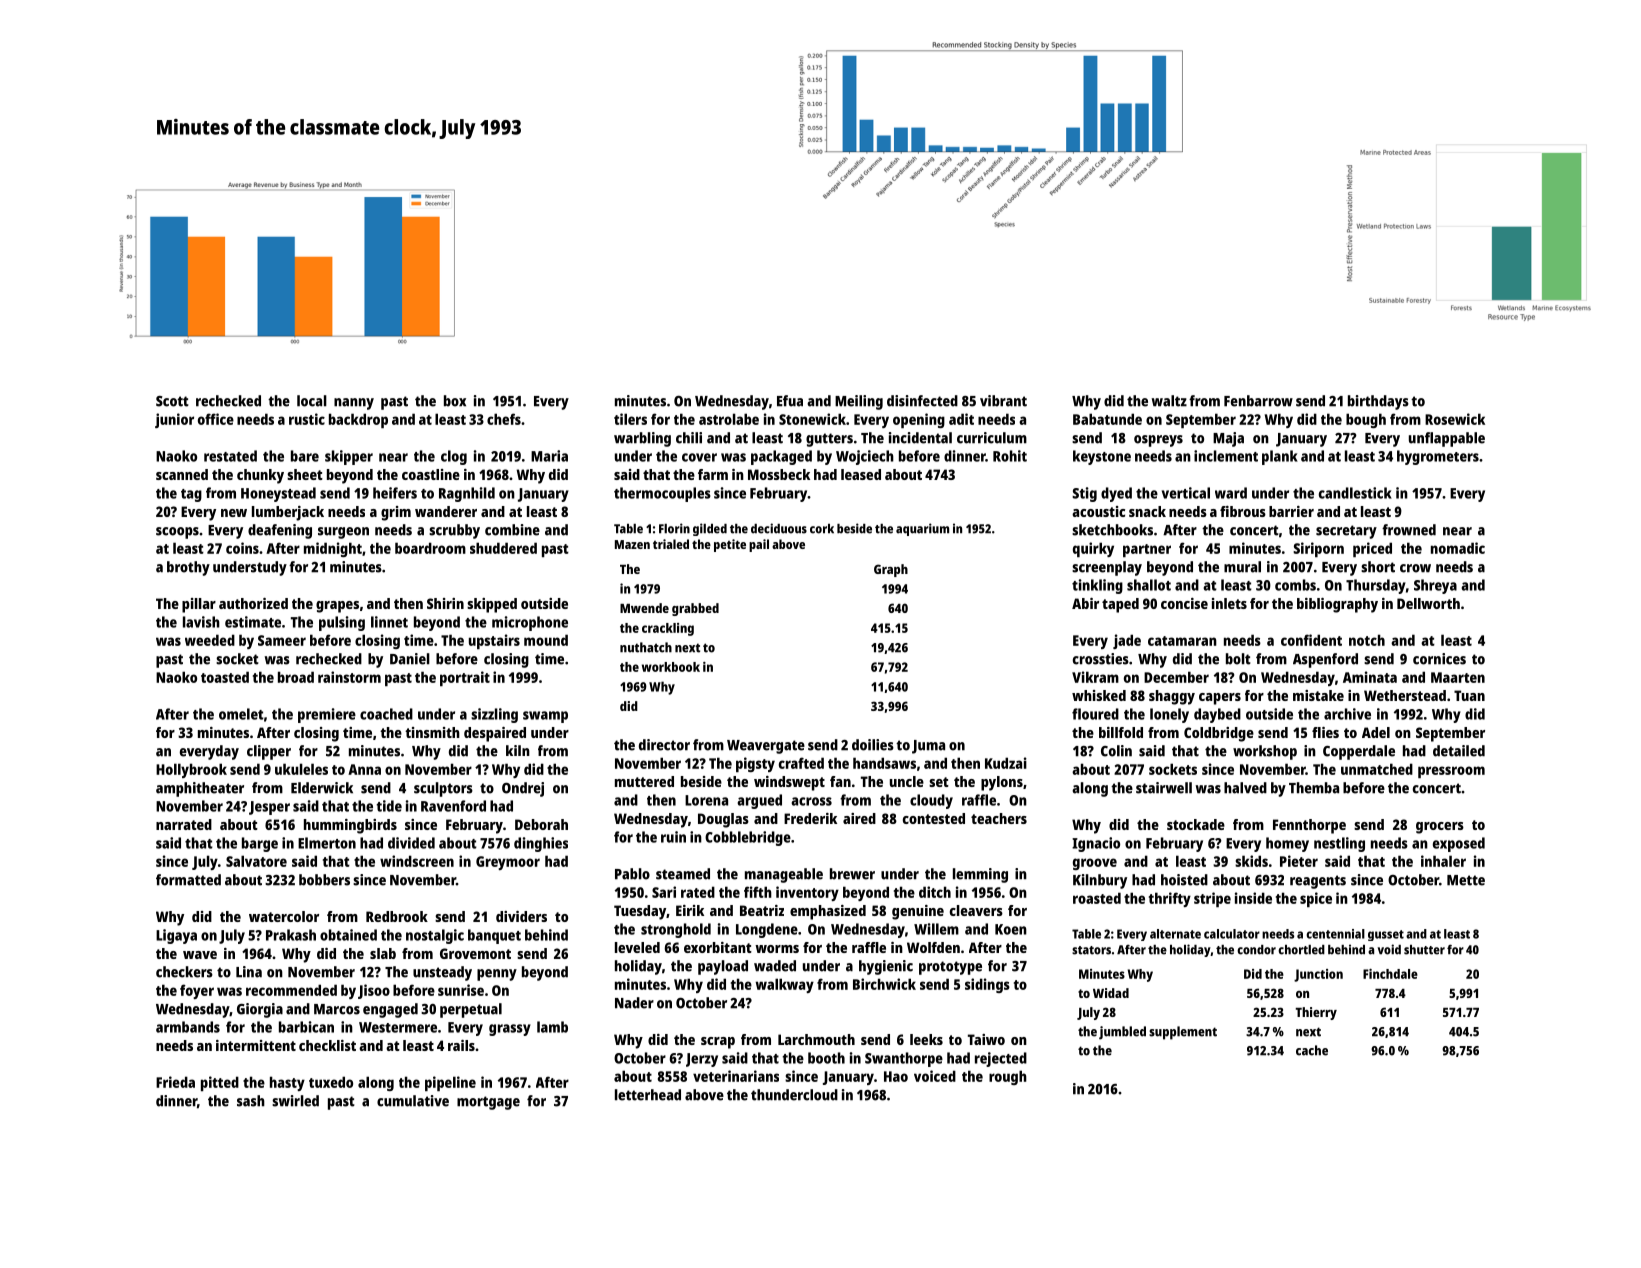 The width and height of the screenshot is (1641, 1268). I want to click on director, so click(664, 745).
